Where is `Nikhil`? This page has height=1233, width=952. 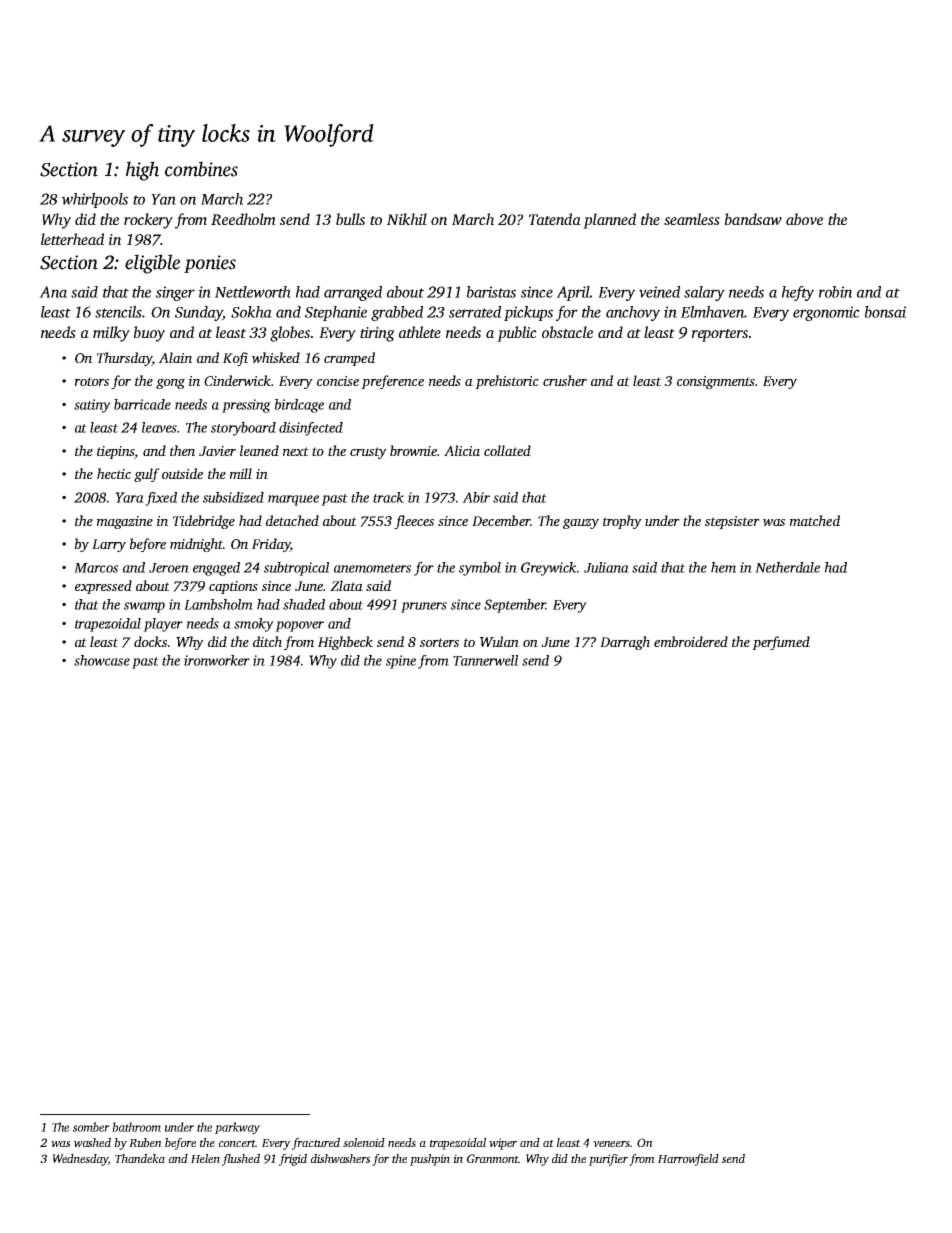
Nikhil is located at coordinates (407, 219).
